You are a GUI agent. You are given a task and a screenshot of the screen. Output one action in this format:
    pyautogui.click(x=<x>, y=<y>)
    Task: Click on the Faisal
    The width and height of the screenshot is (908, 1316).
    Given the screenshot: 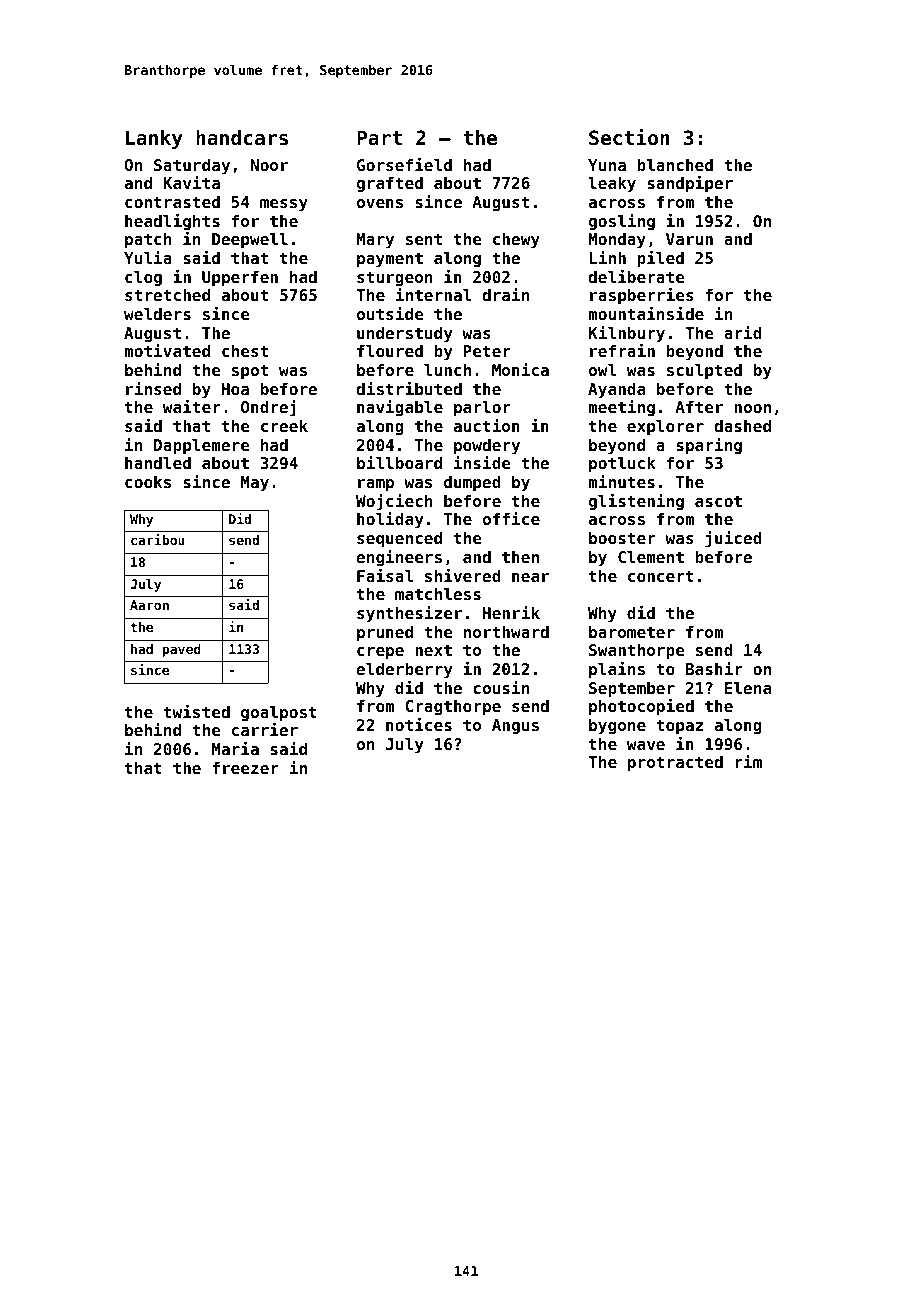 What is the action you would take?
    pyautogui.click(x=385, y=575)
